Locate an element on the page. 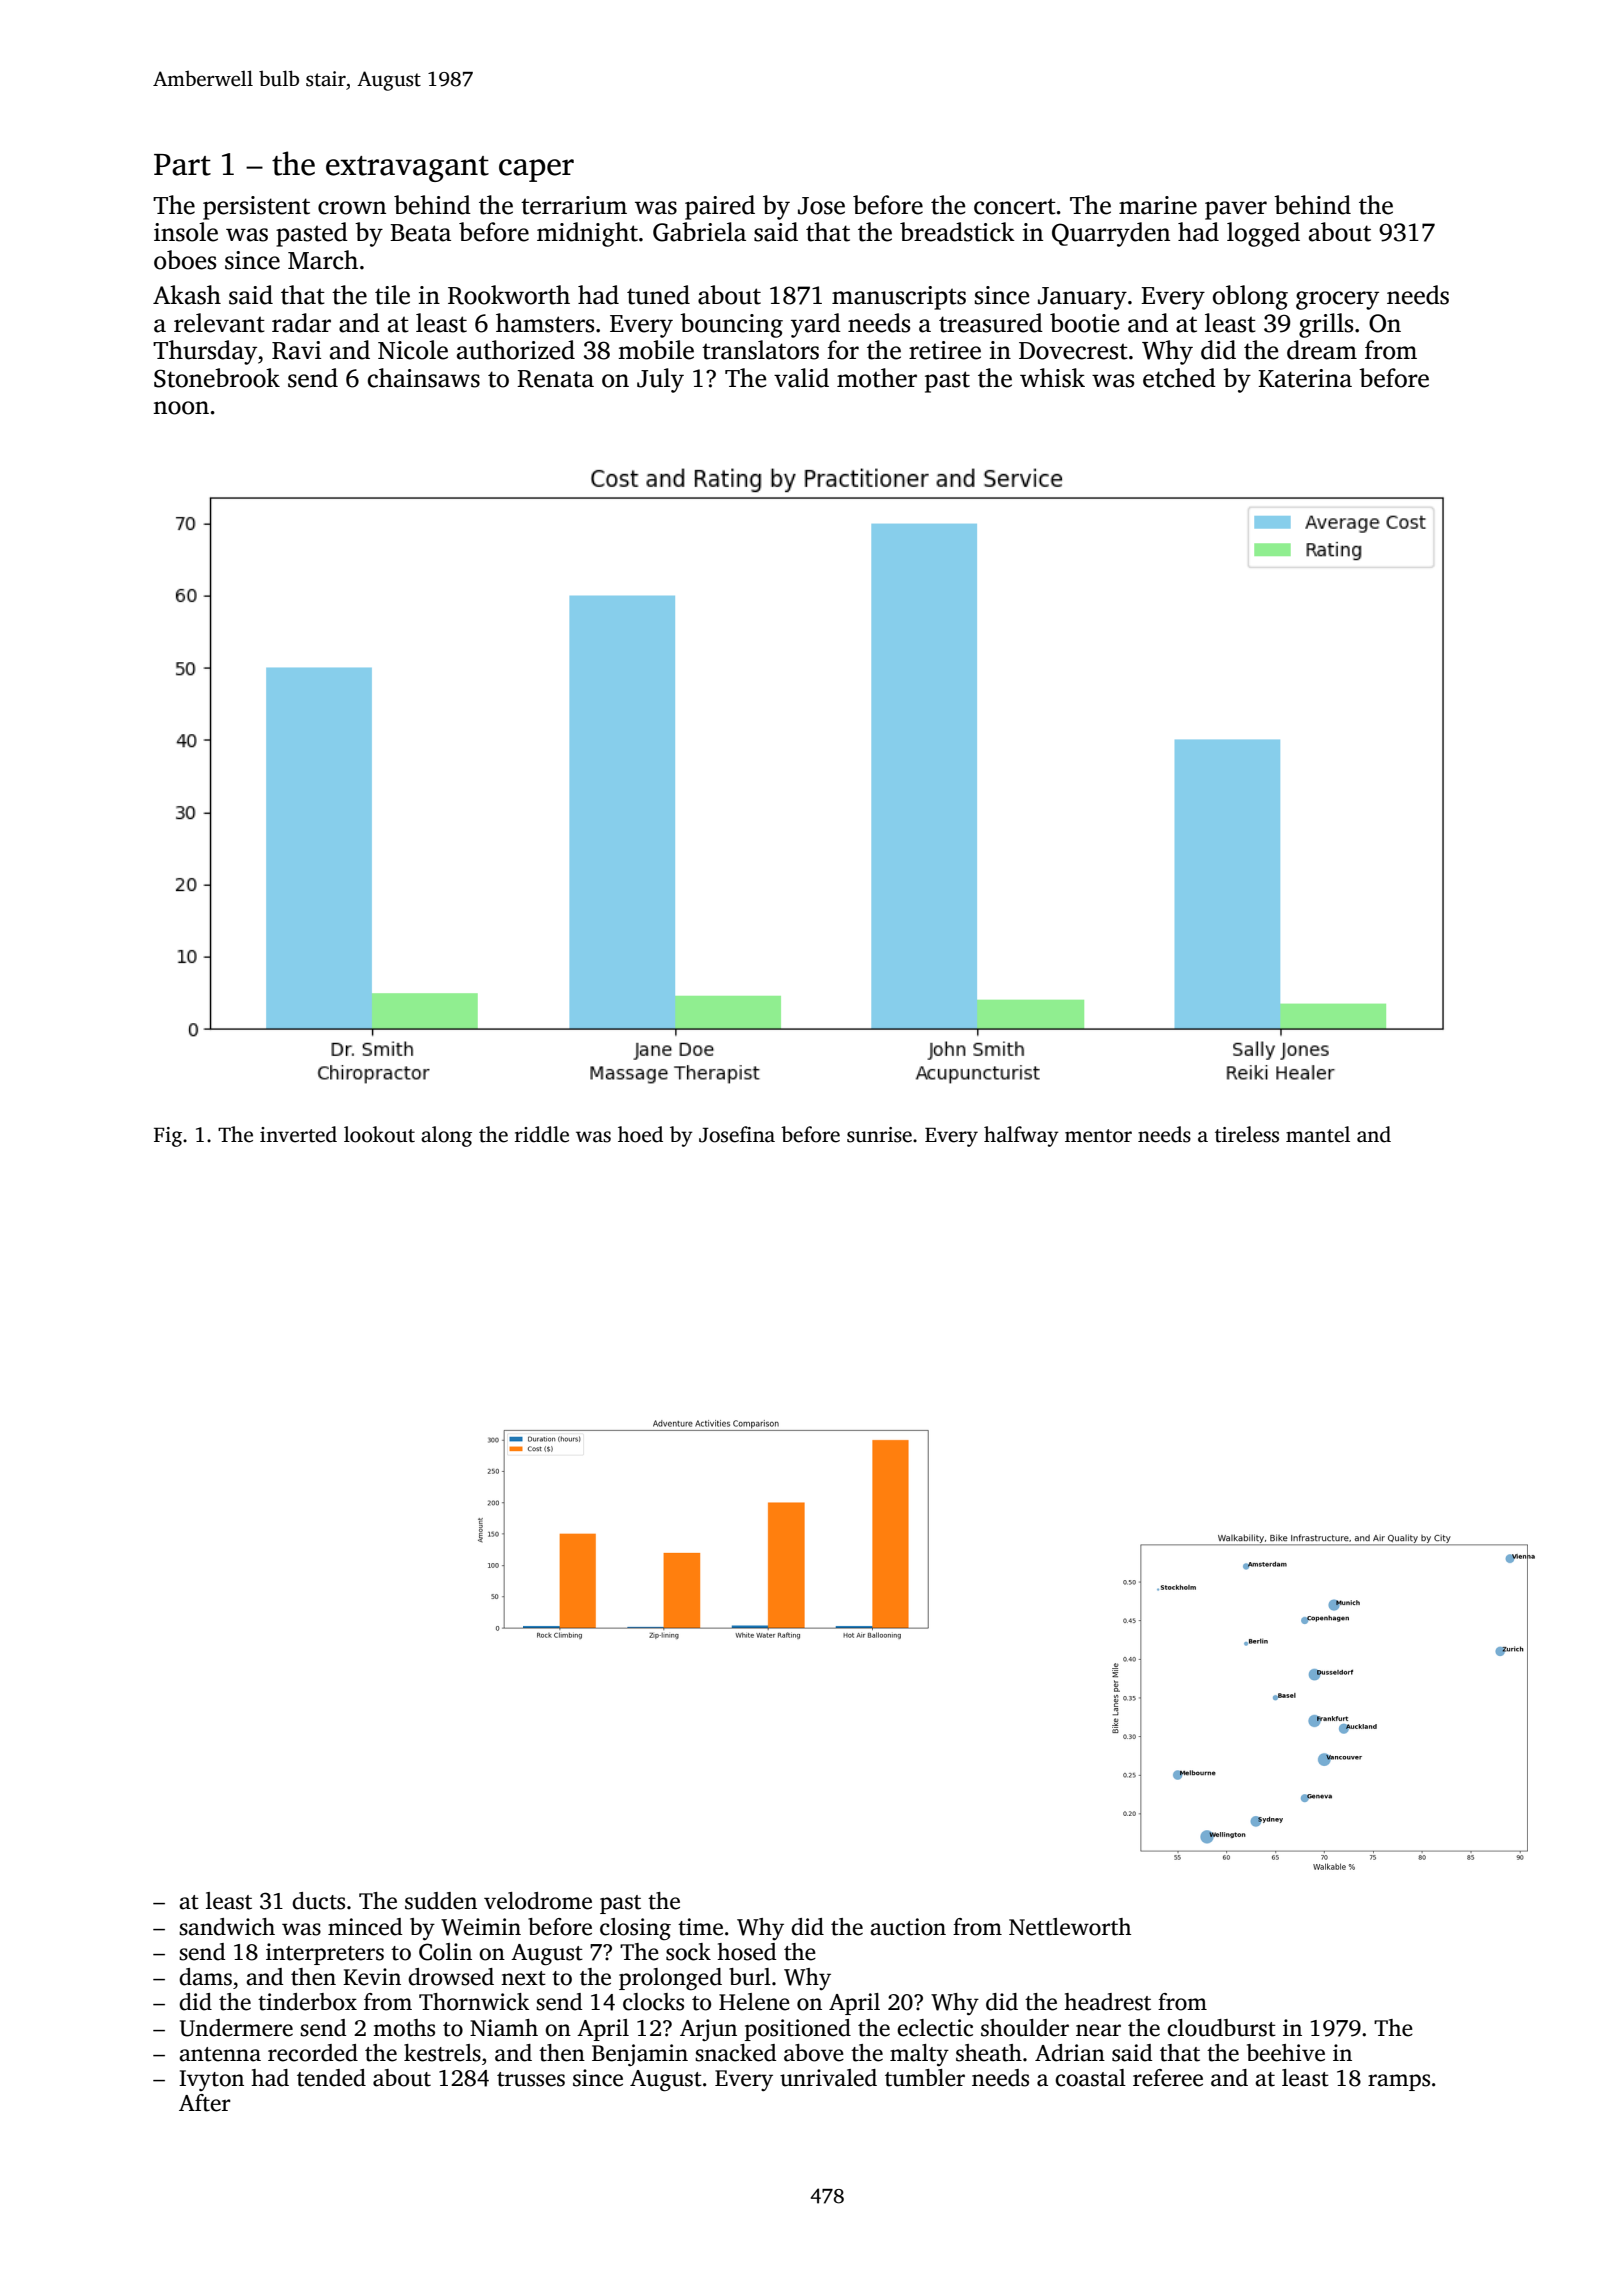  velodrome is located at coordinates (538, 1901).
